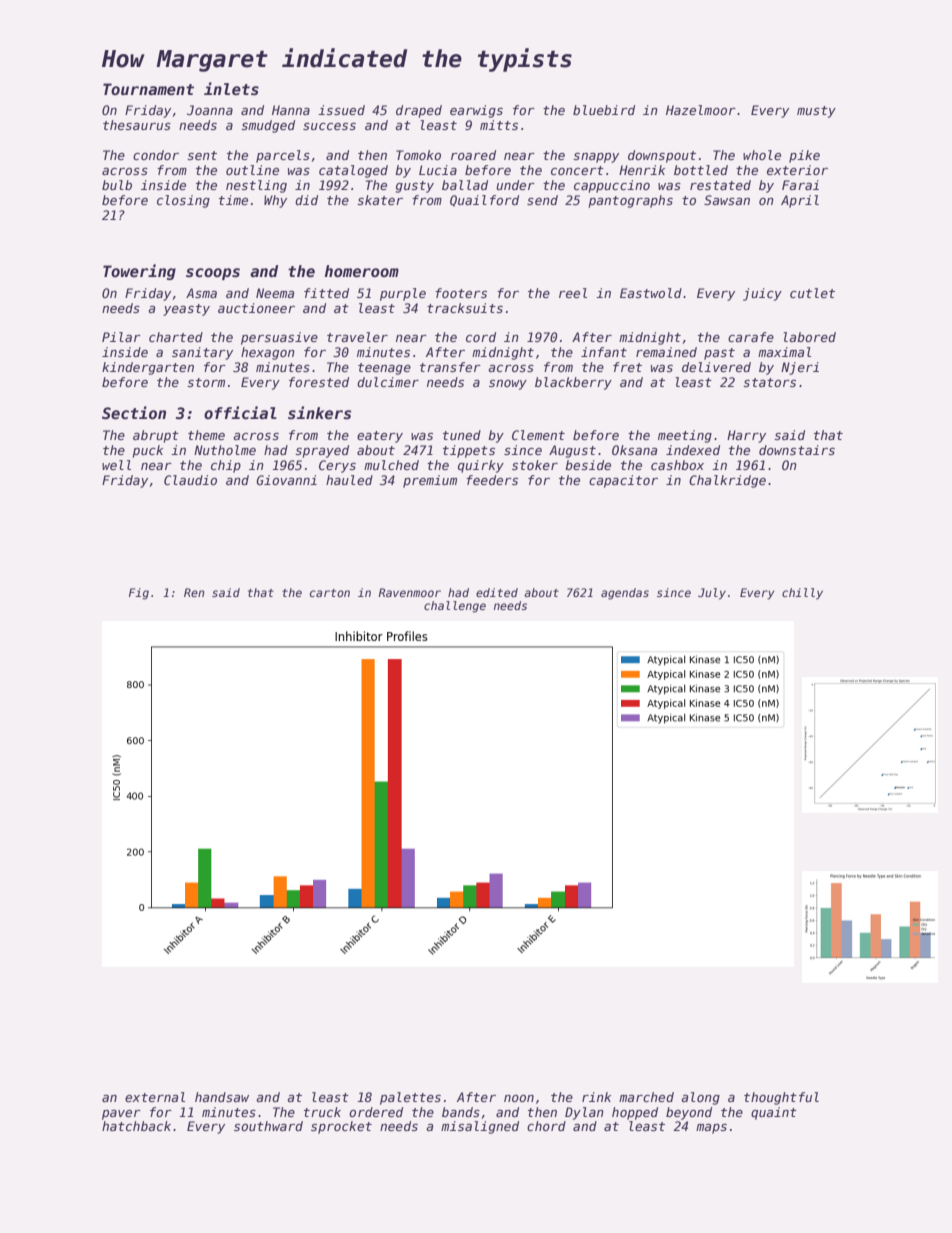 The image size is (952, 1233). I want to click on snowy, so click(508, 385).
